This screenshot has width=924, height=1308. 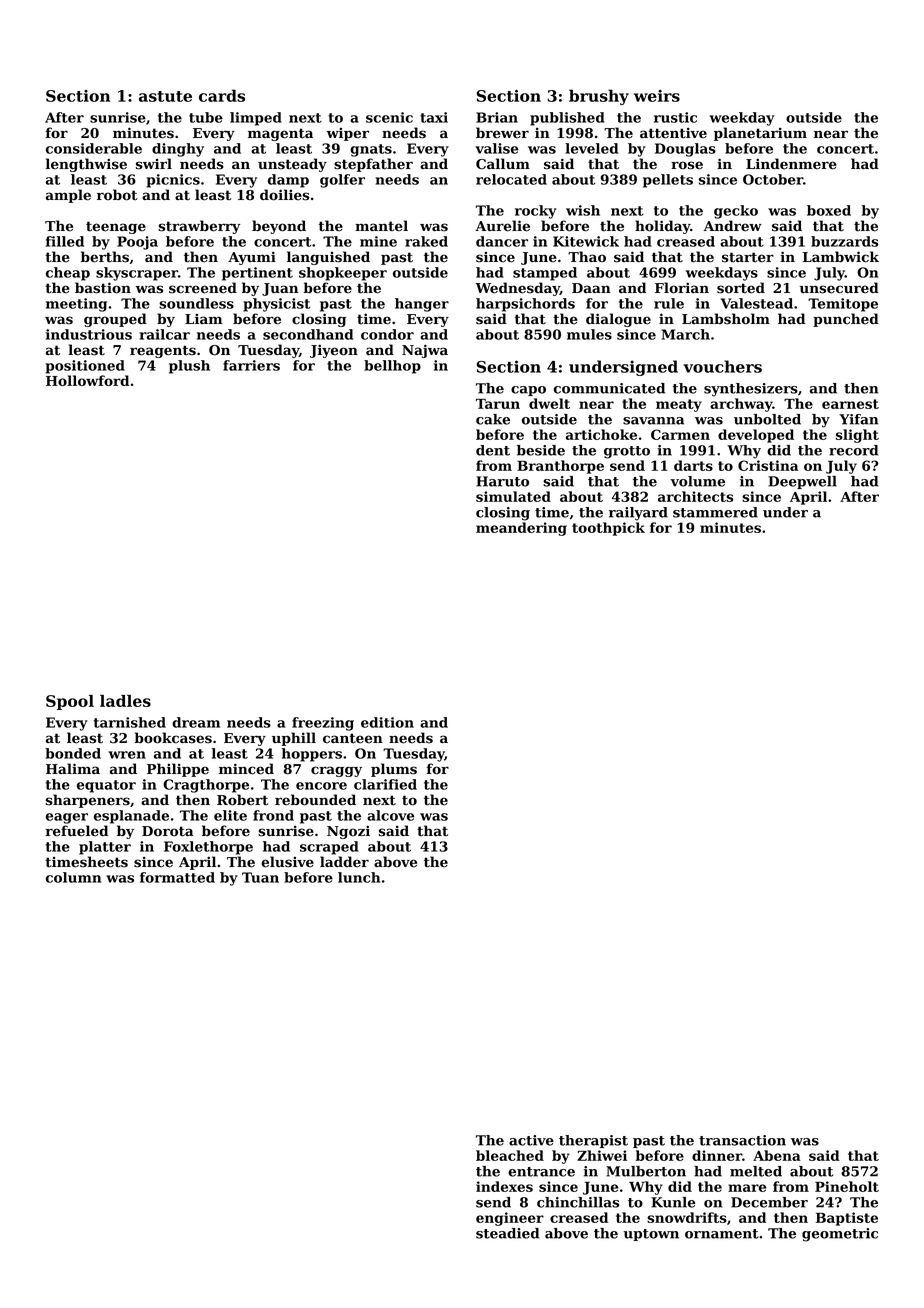 What do you see at coordinates (68, 196) in the screenshot?
I see `ample` at bounding box center [68, 196].
